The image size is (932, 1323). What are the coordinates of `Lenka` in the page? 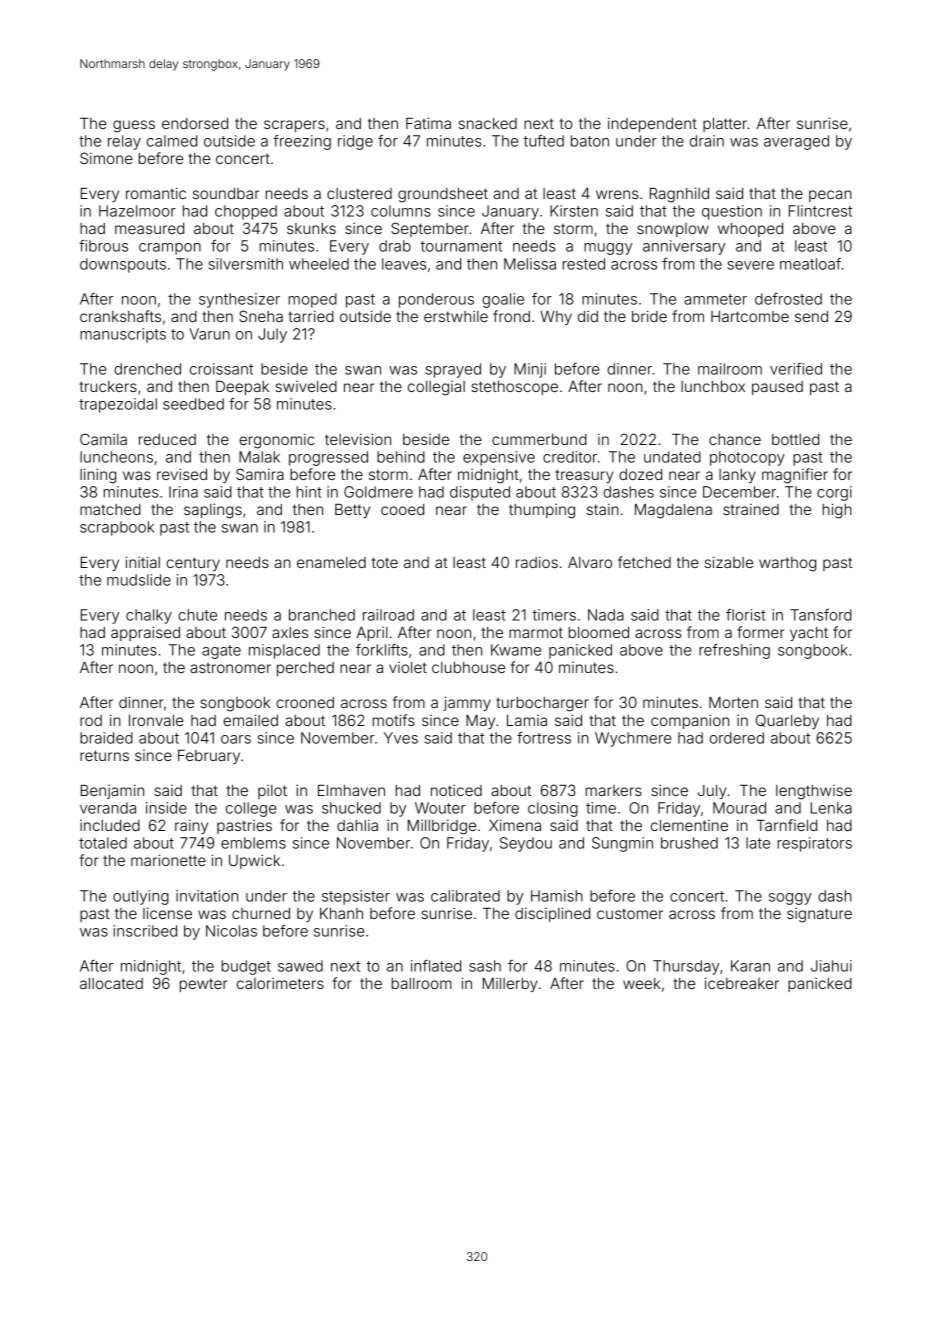 It's located at (831, 808).
